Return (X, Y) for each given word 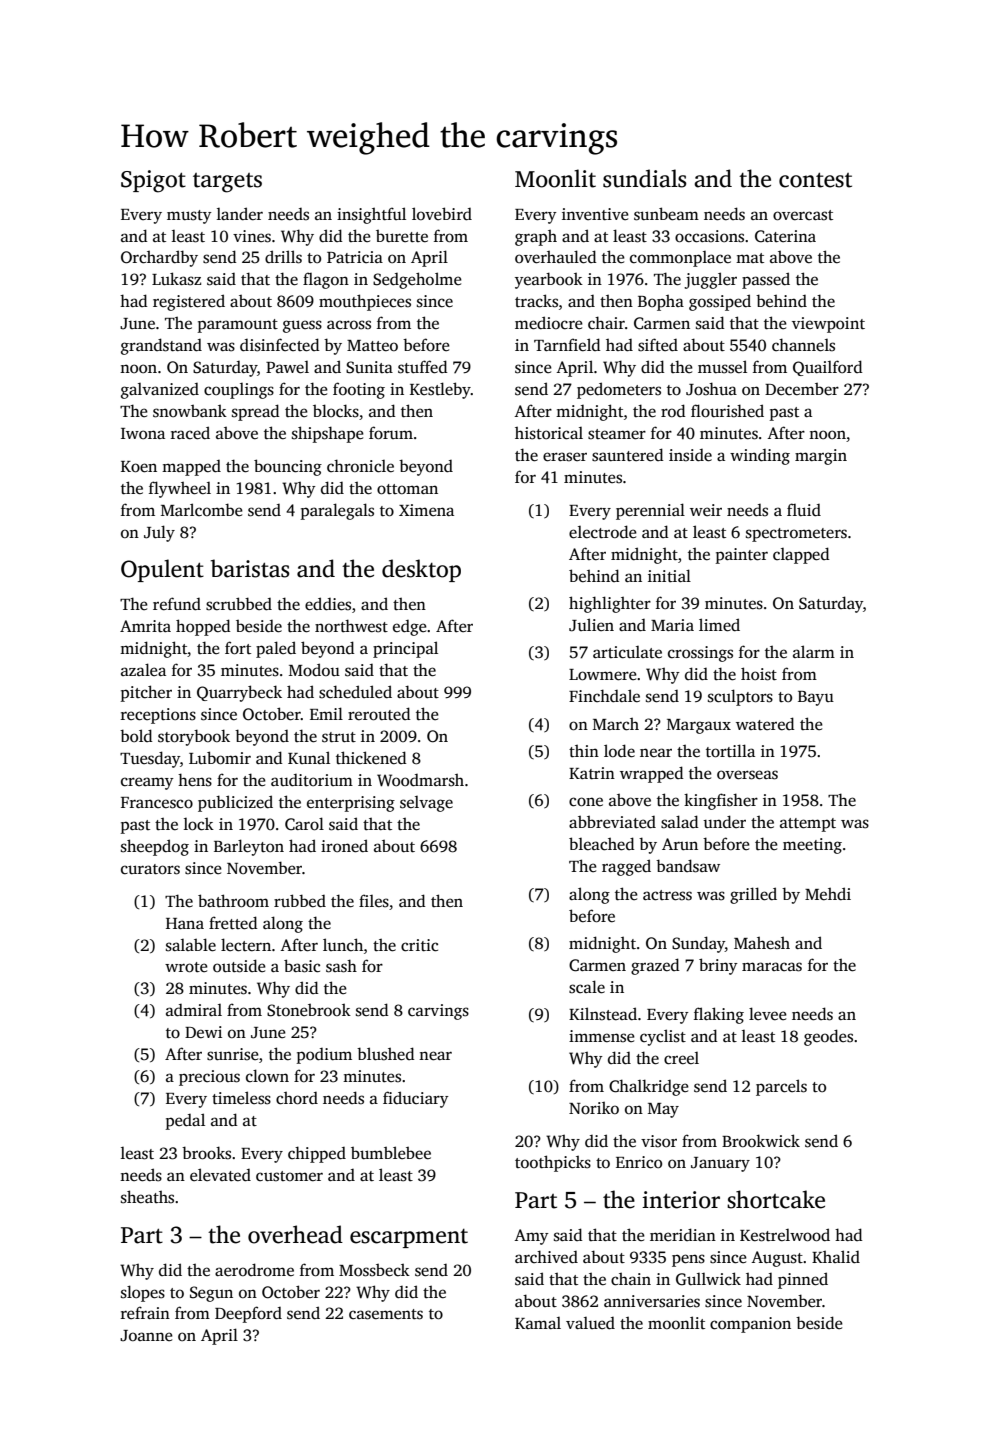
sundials (645, 178)
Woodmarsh (420, 780)
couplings (239, 391)
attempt (808, 825)
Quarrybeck (239, 693)
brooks (206, 1153)
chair (606, 322)
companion (750, 1325)
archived (546, 1257)
